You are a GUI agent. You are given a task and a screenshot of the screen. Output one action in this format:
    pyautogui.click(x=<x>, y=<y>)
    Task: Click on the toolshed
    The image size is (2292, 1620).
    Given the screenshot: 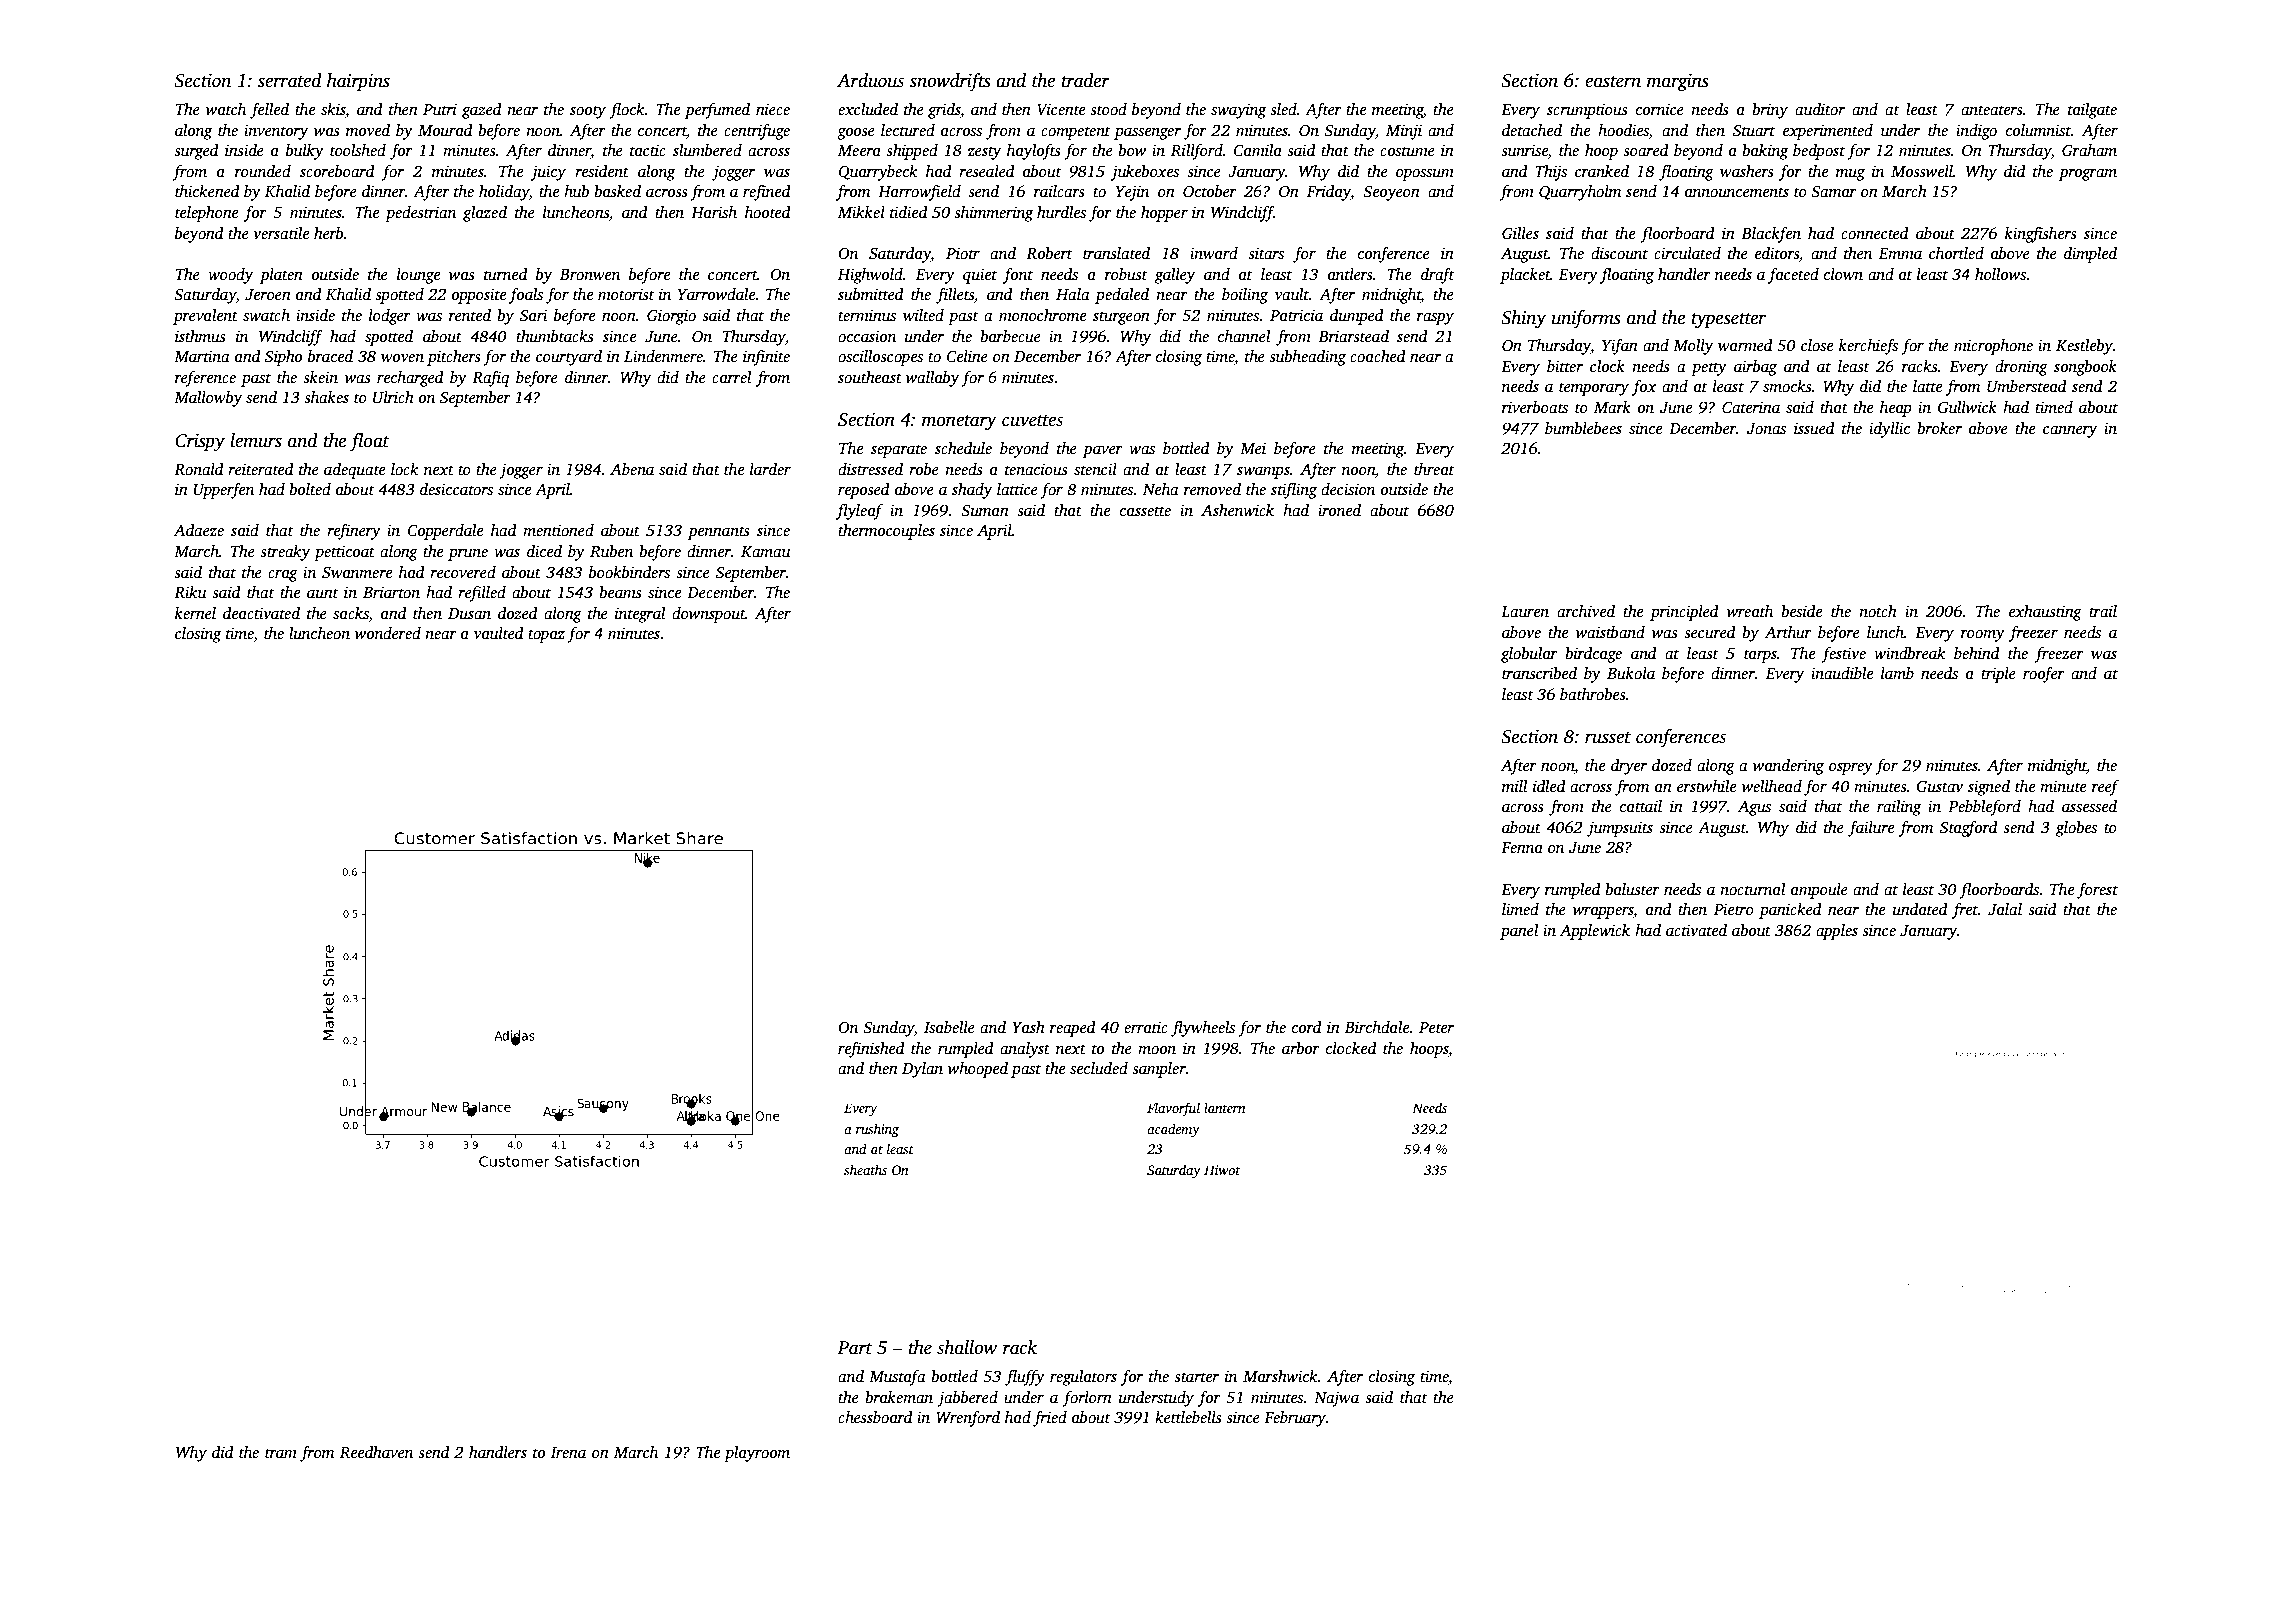 What is the action you would take?
    pyautogui.click(x=358, y=150)
